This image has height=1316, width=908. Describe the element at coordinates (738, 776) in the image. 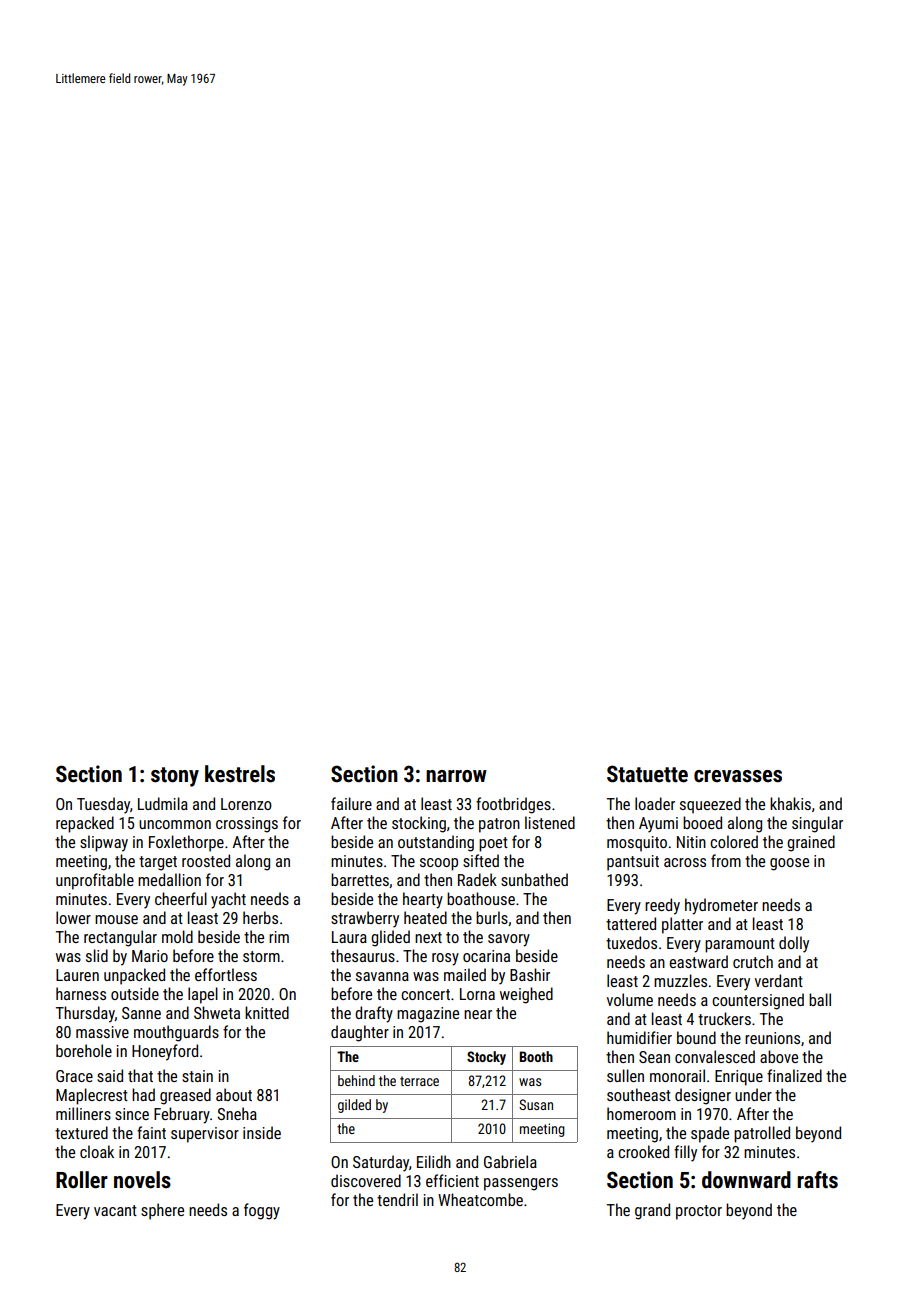

I see `crevasses` at that location.
